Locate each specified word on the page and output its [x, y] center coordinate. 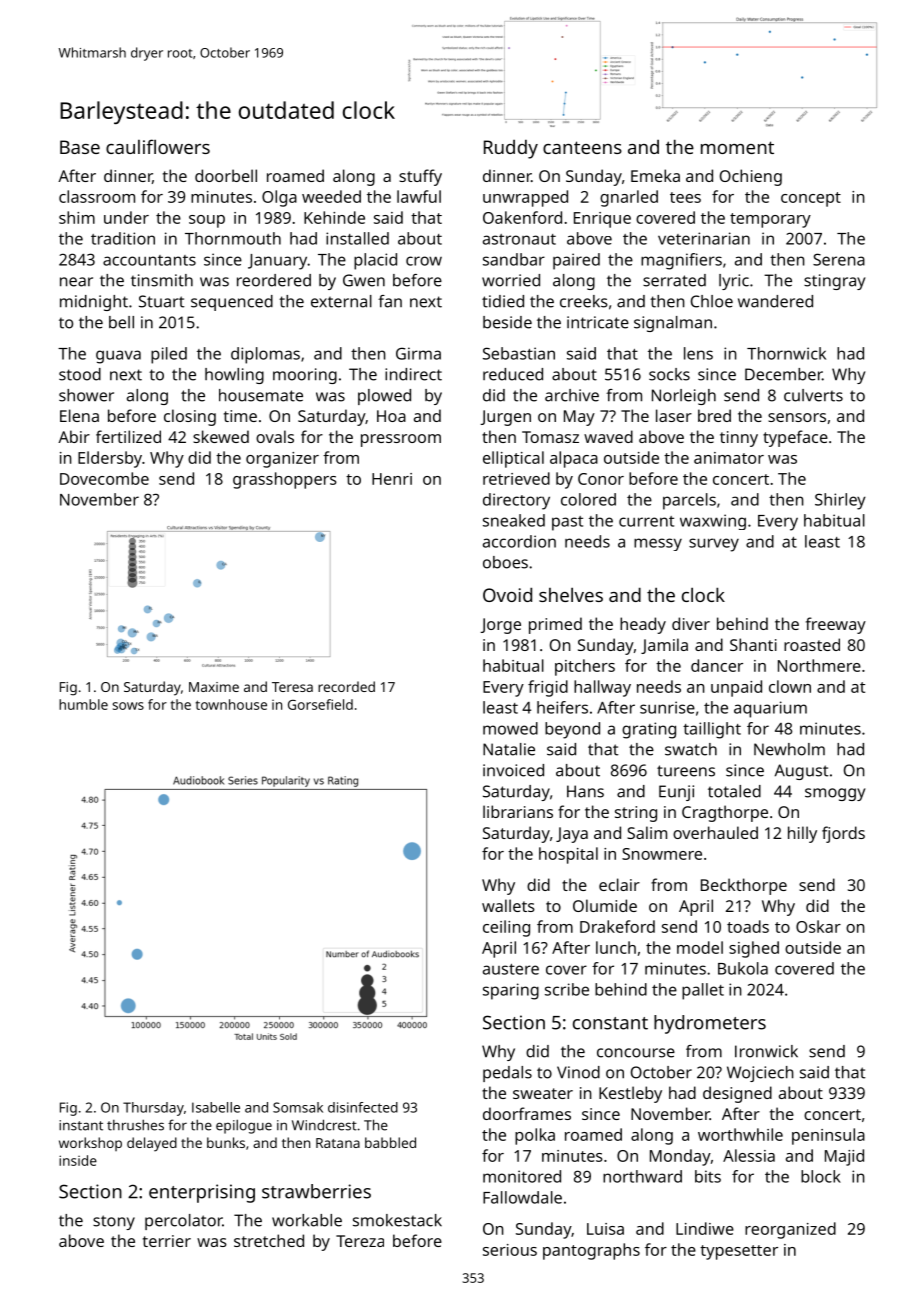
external [341, 301]
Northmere [819, 665]
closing [190, 417]
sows [128, 706]
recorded [346, 686]
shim [77, 217]
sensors [797, 417]
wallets [508, 905]
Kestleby [630, 1094]
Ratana [338, 1143]
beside [507, 322]
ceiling [506, 928]
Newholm [789, 749]
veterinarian [704, 238]
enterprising [202, 1193]
